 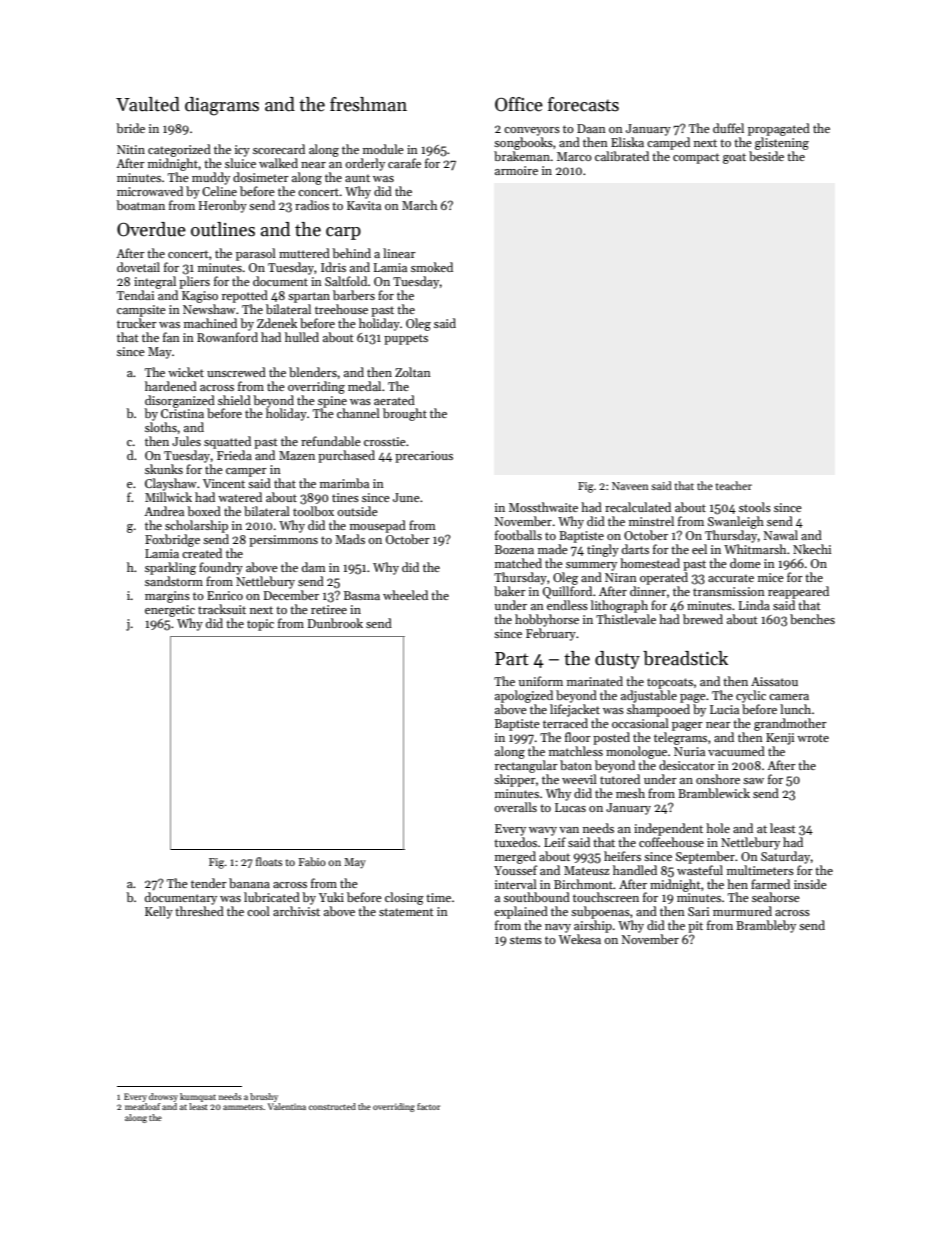 I want to click on Valentina, so click(x=287, y=1106).
